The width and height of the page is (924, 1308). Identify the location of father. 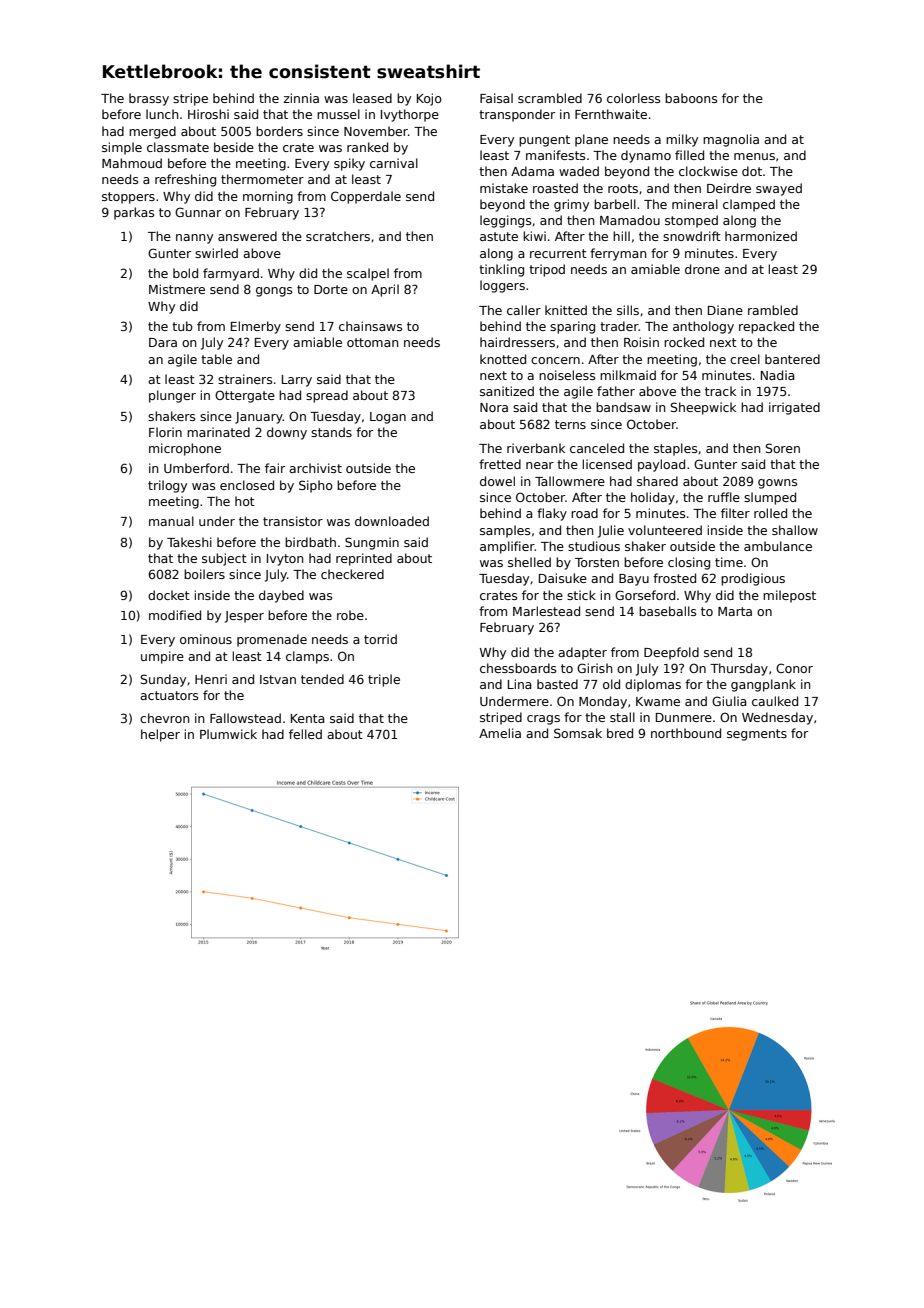
(616, 391).
